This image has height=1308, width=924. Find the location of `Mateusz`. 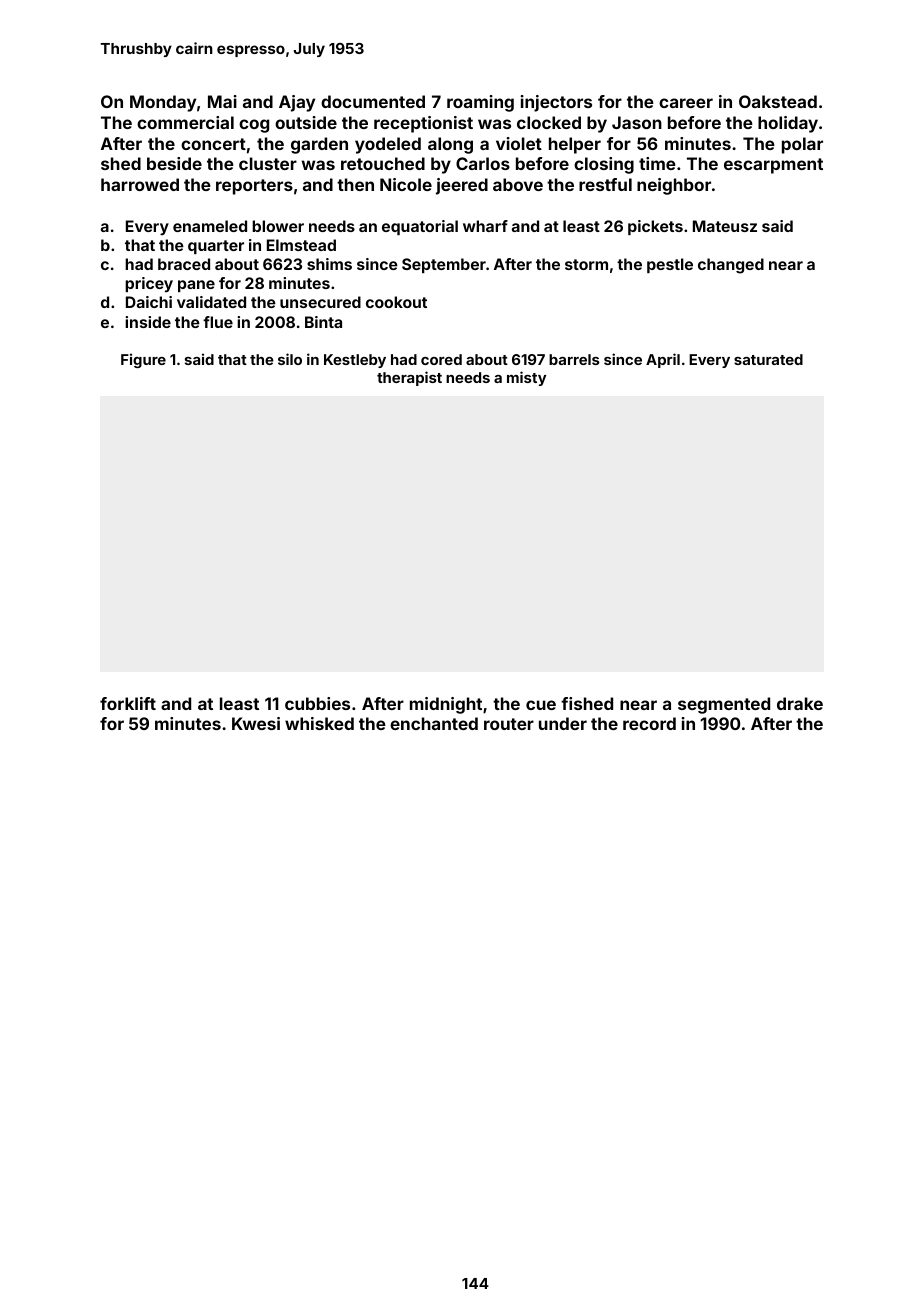

Mateusz is located at coordinates (725, 226).
